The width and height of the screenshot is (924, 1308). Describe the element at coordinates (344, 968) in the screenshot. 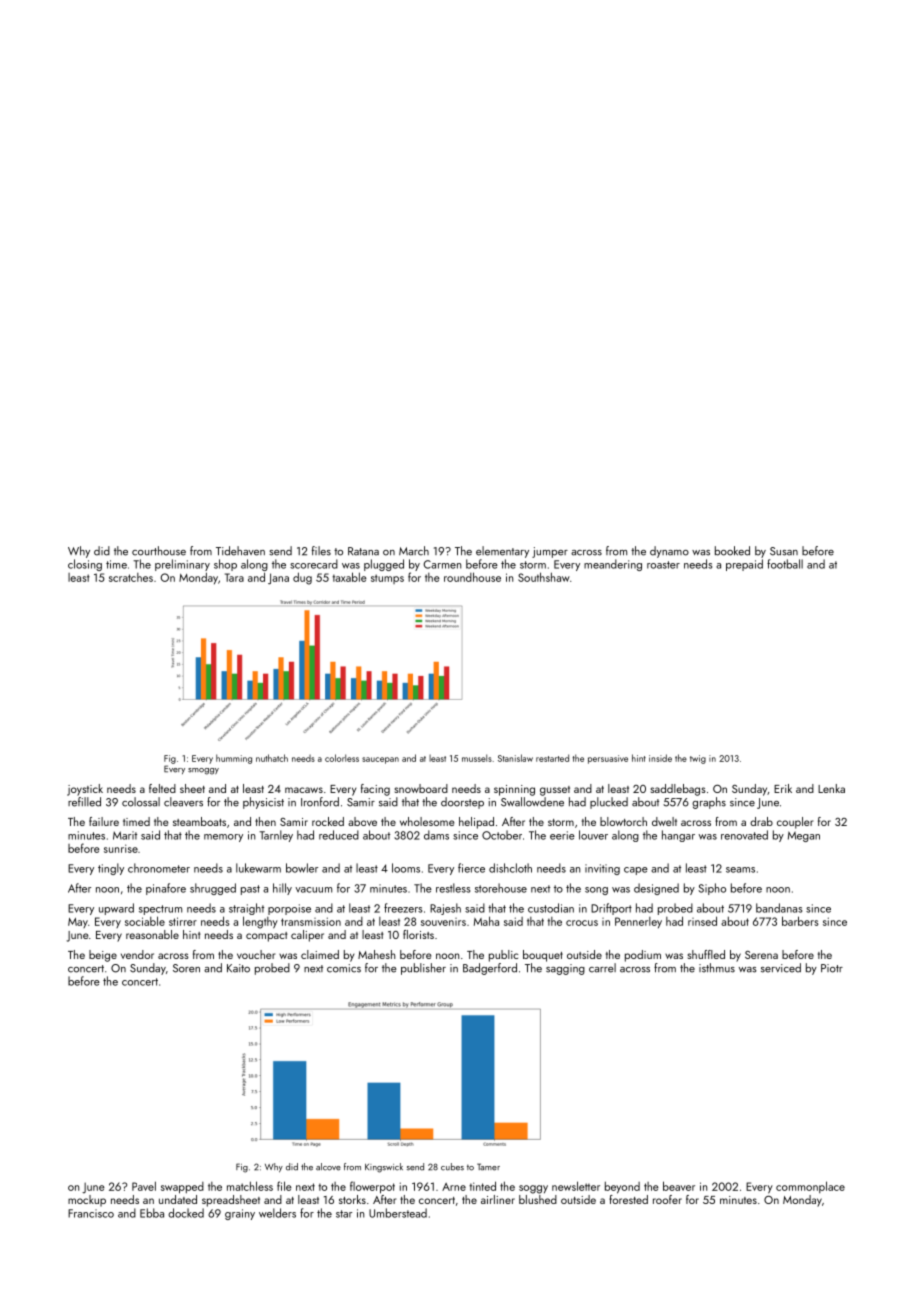

I see `comics` at that location.
